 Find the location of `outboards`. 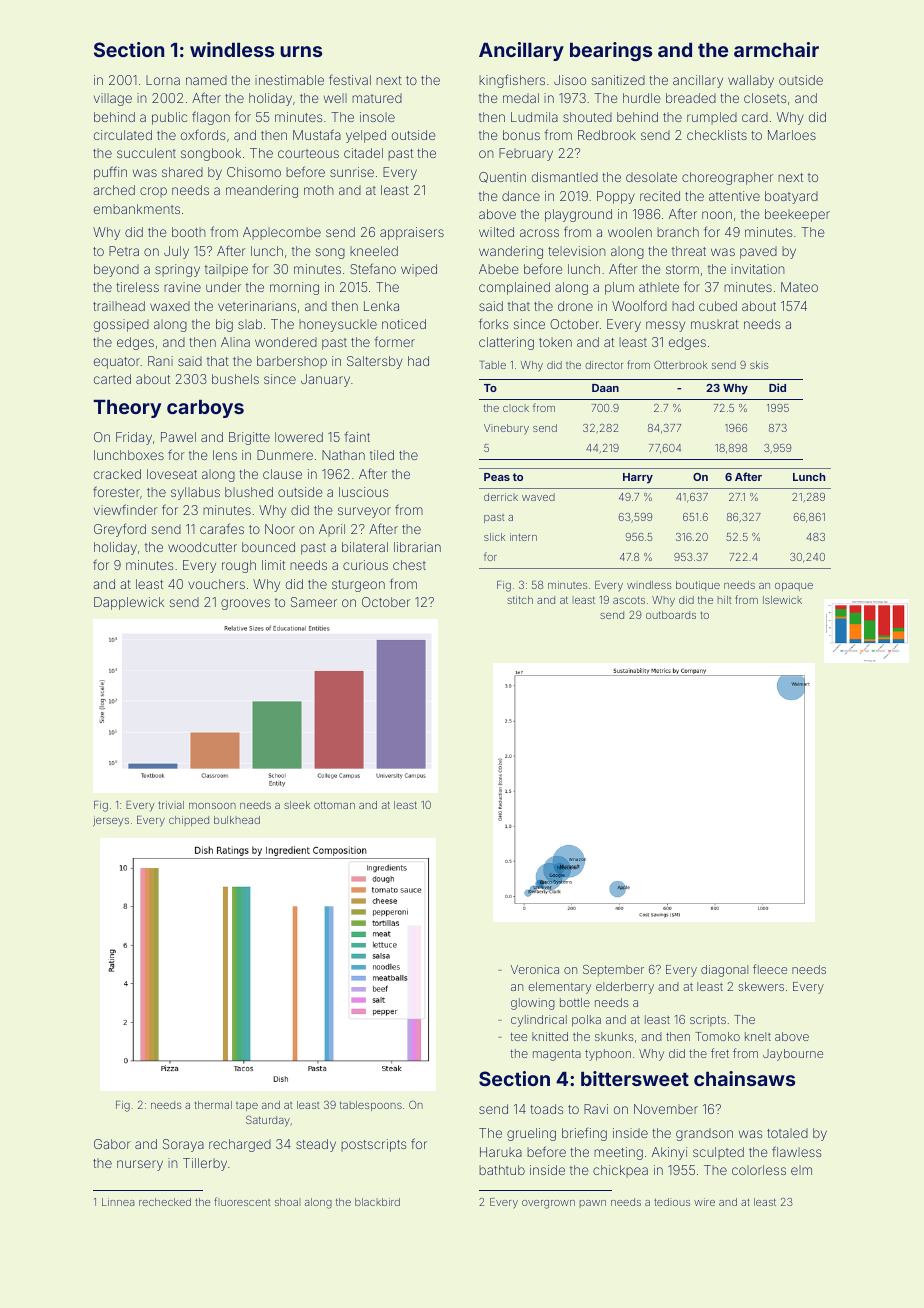

outboards is located at coordinates (671, 615).
